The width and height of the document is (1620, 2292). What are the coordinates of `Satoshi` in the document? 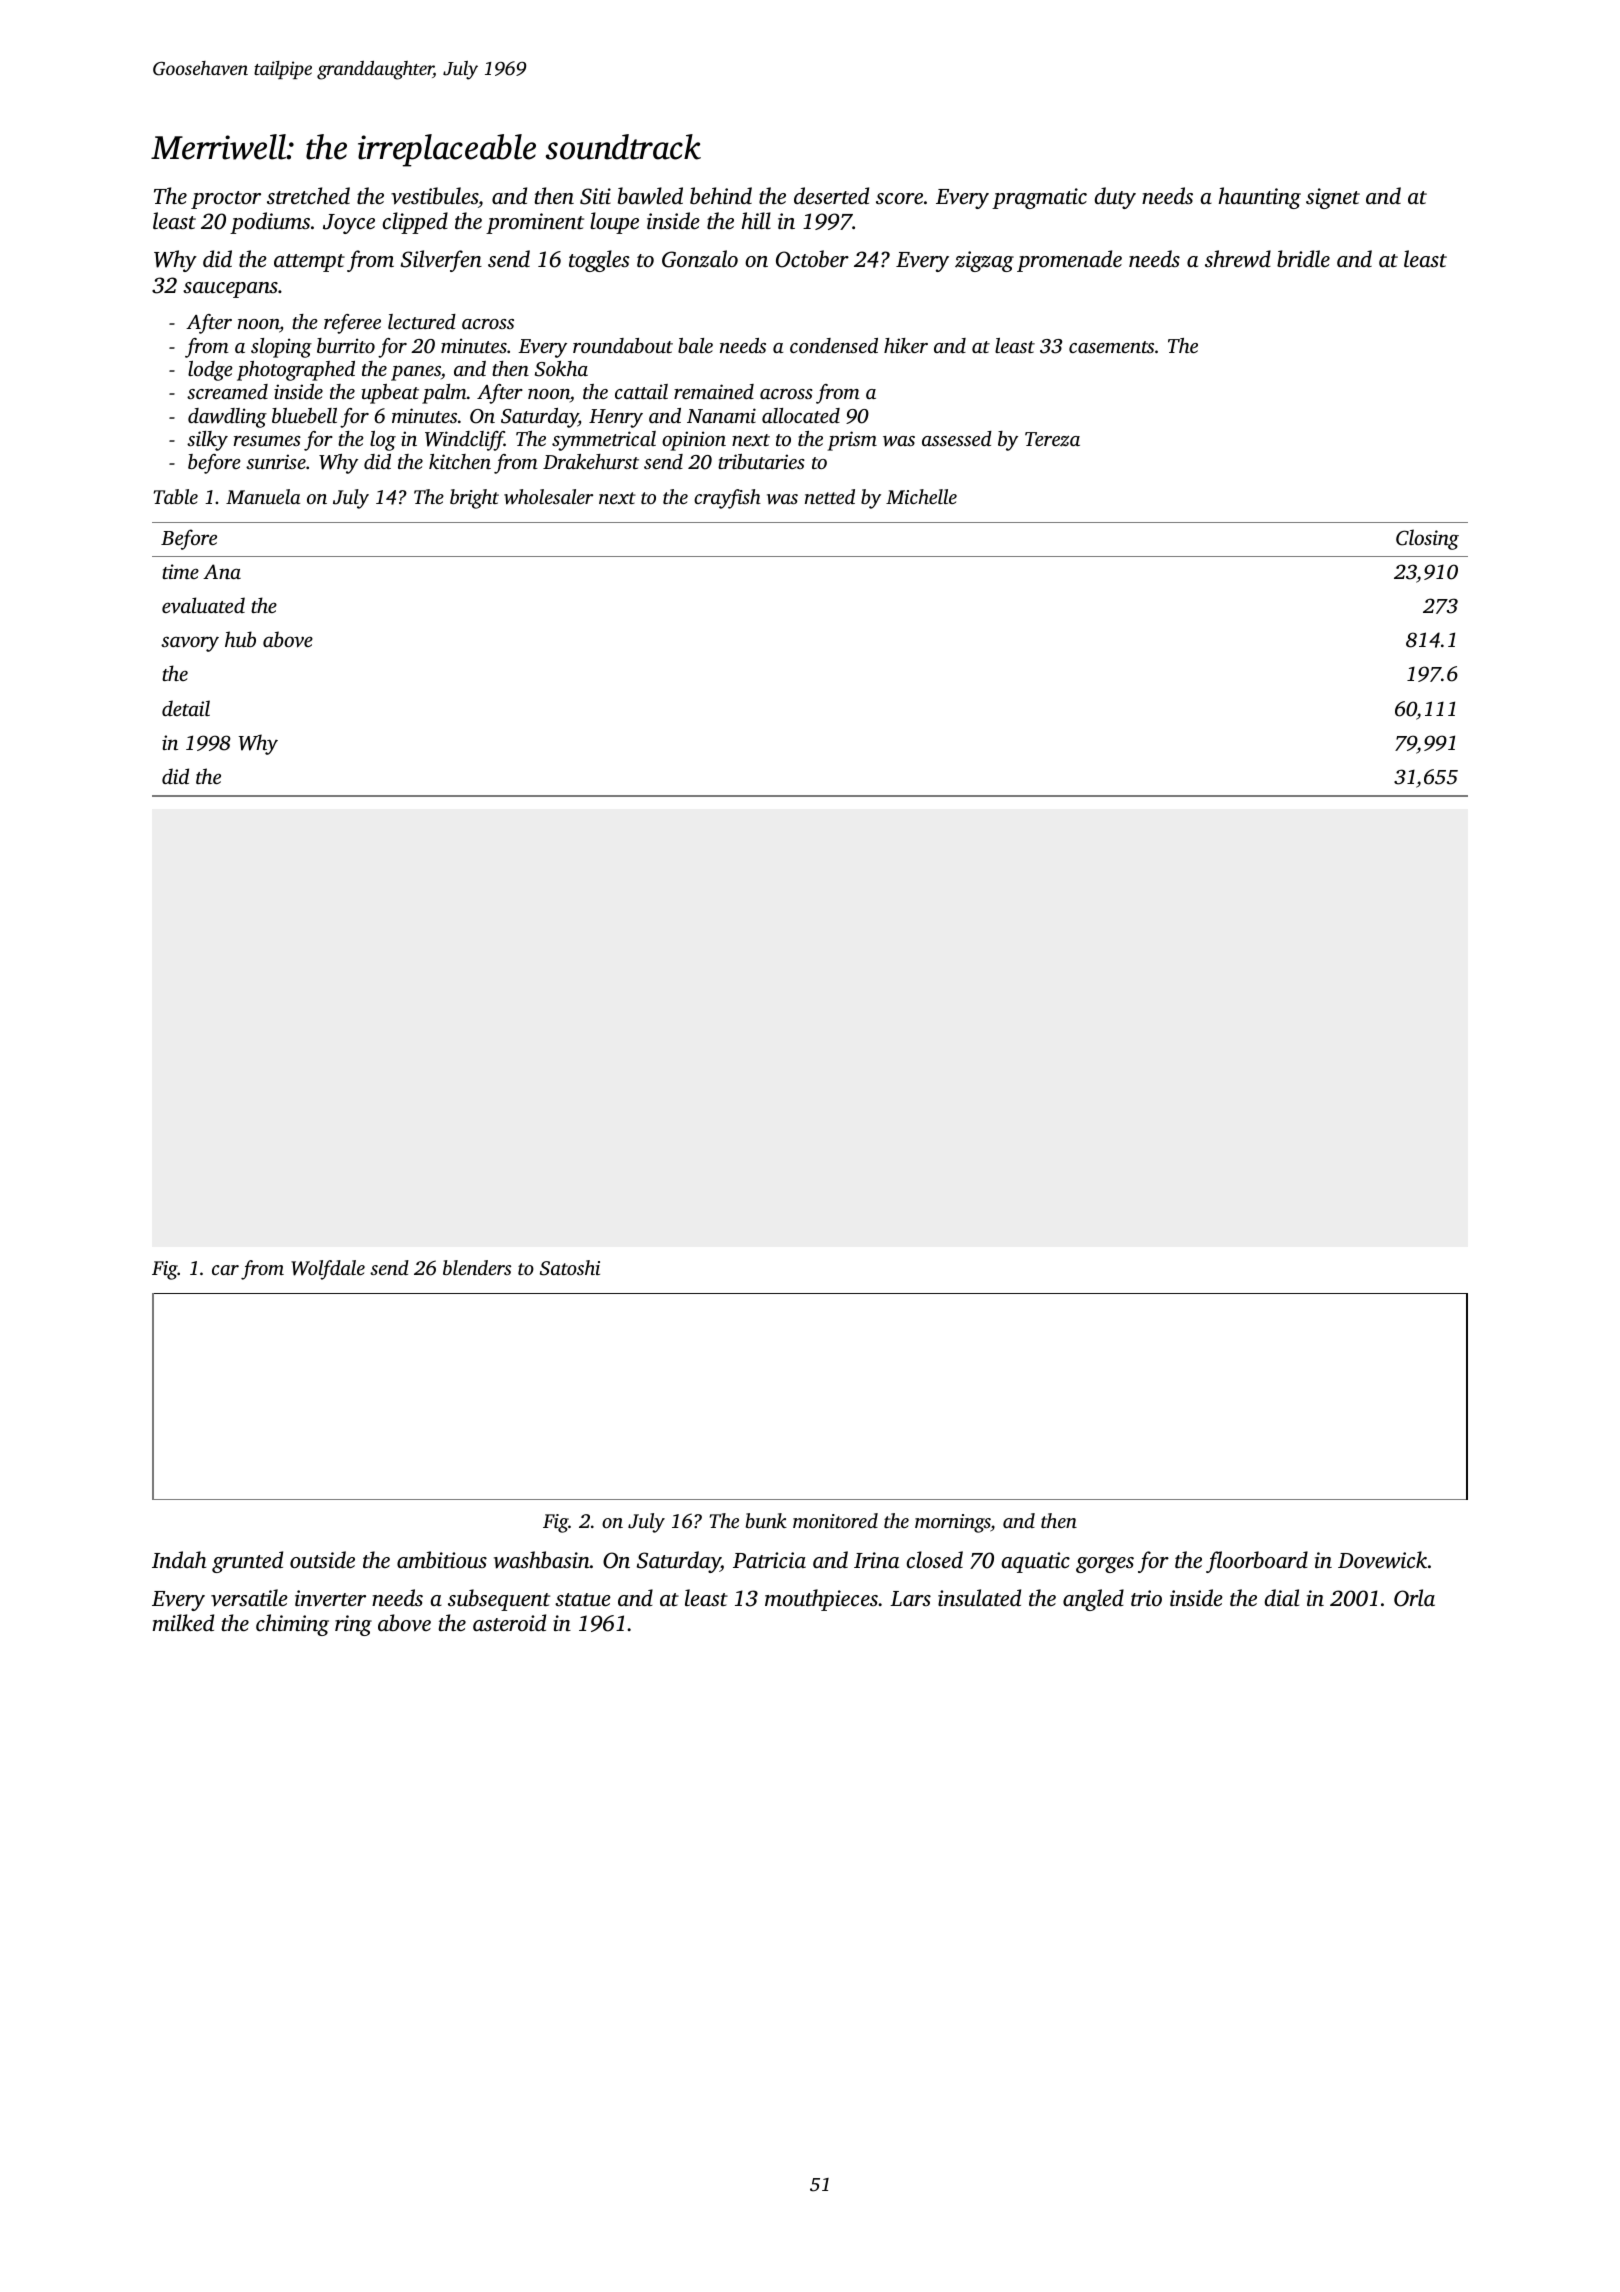 It's located at (570, 1268).
